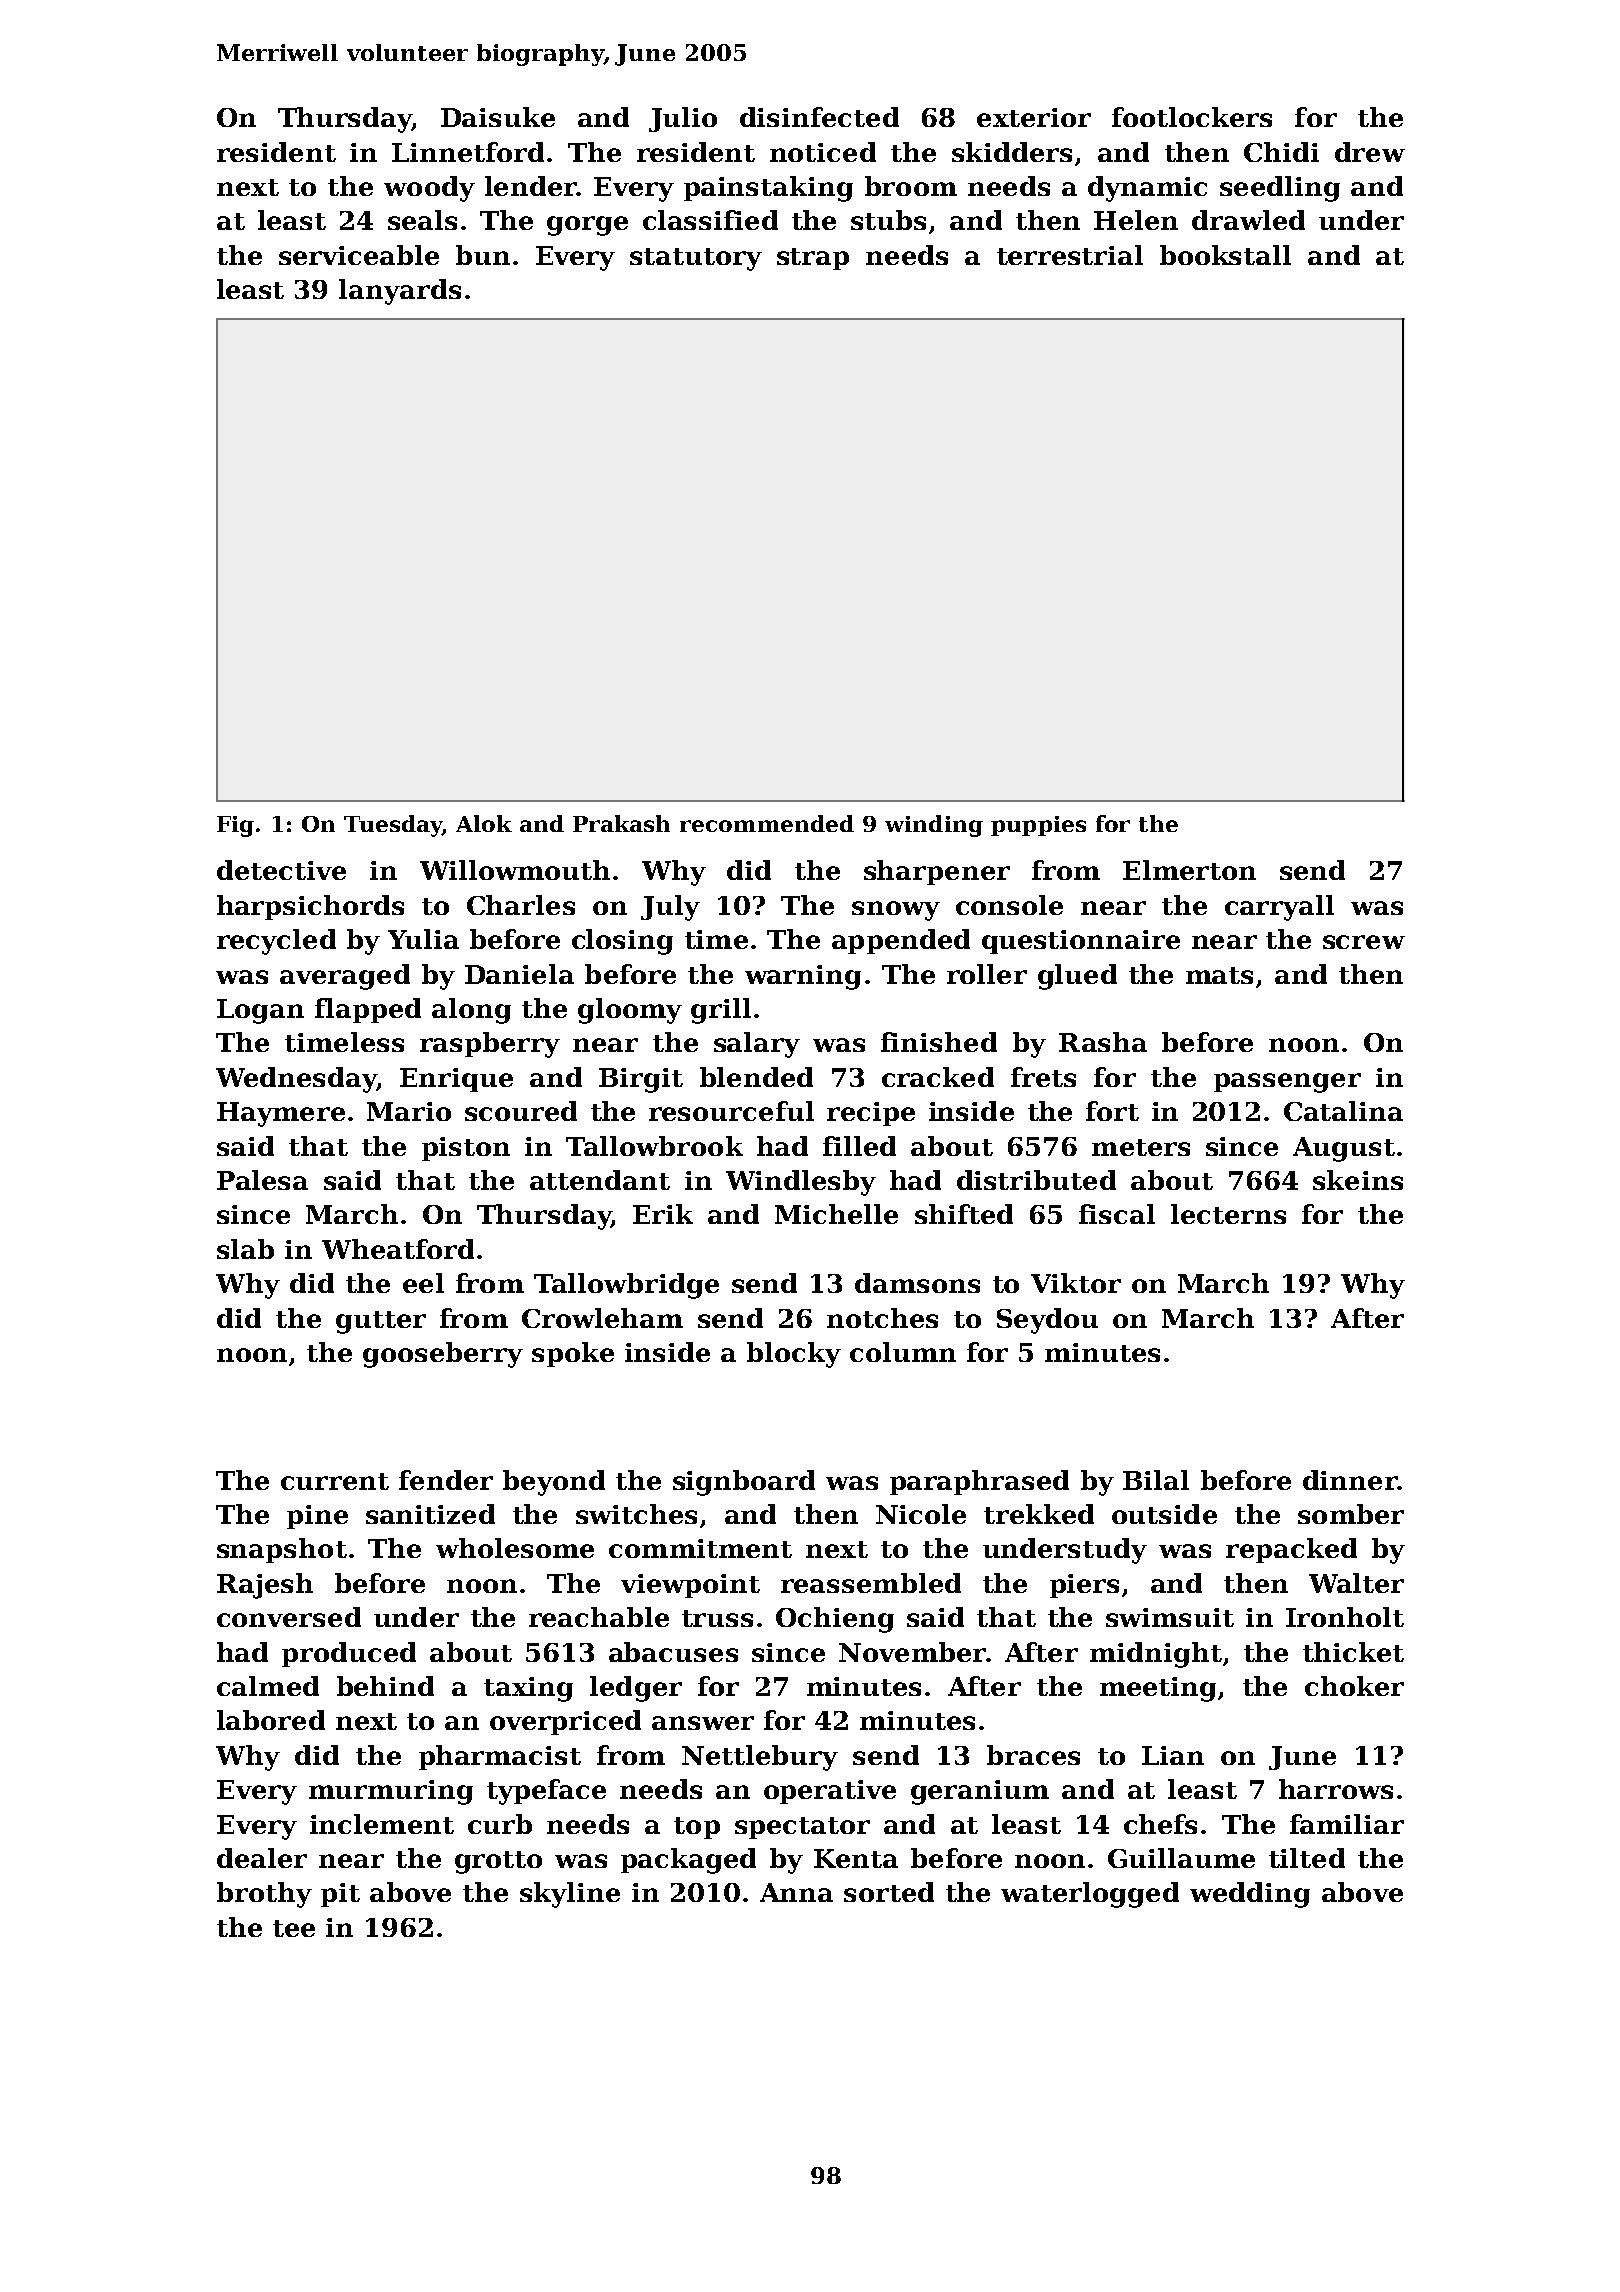 The image size is (1620, 2292). What do you see at coordinates (621, 823) in the screenshot?
I see `Prakash` at bounding box center [621, 823].
